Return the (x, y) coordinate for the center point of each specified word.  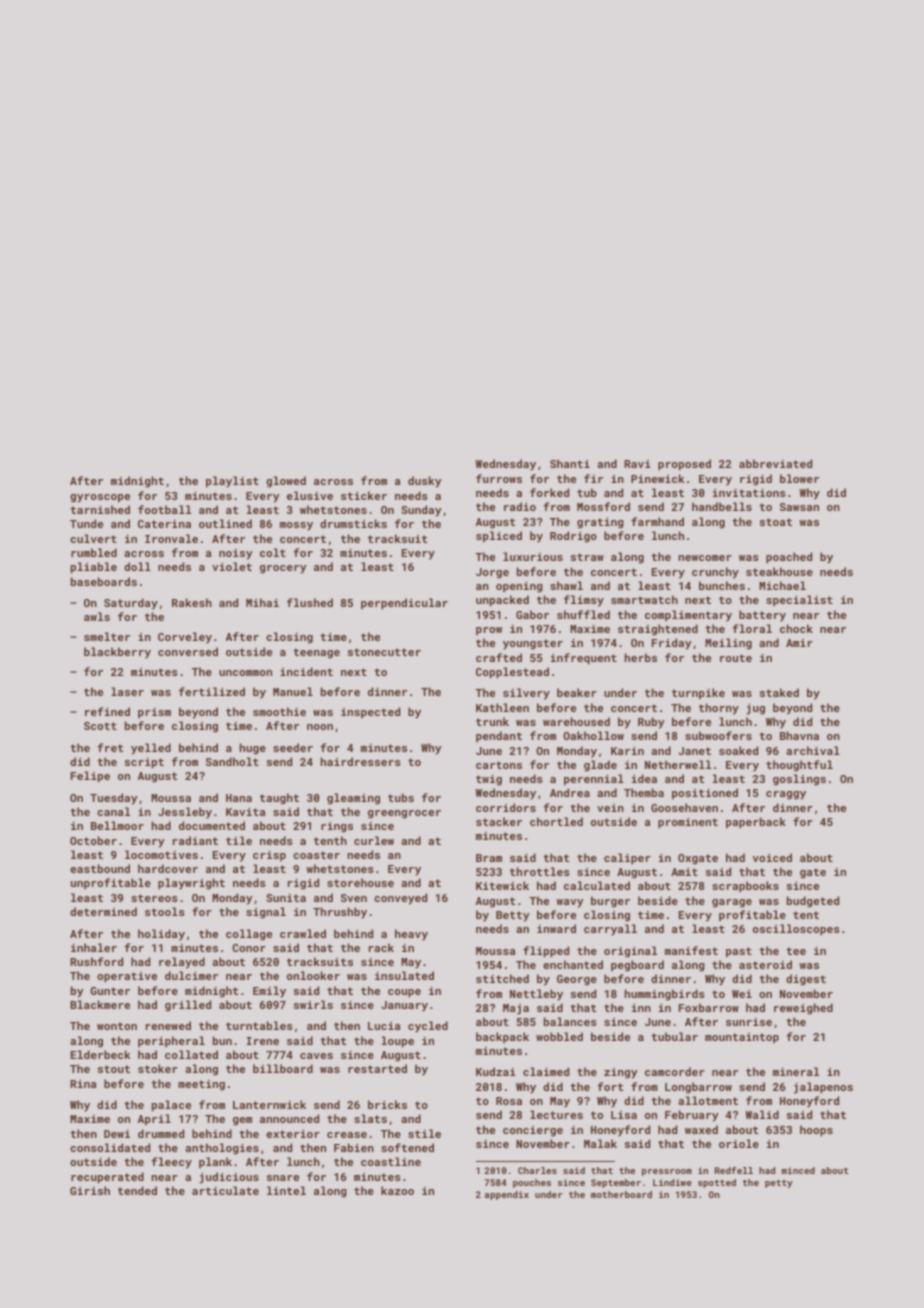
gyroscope (100, 498)
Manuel (293, 691)
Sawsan (799, 507)
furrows (499, 478)
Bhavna (799, 735)
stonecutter (384, 652)
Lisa (624, 1115)
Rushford (96, 961)
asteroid (765, 964)
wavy (570, 903)
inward (556, 928)
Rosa (509, 1101)
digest (806, 980)
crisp (269, 856)
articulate (225, 1190)
